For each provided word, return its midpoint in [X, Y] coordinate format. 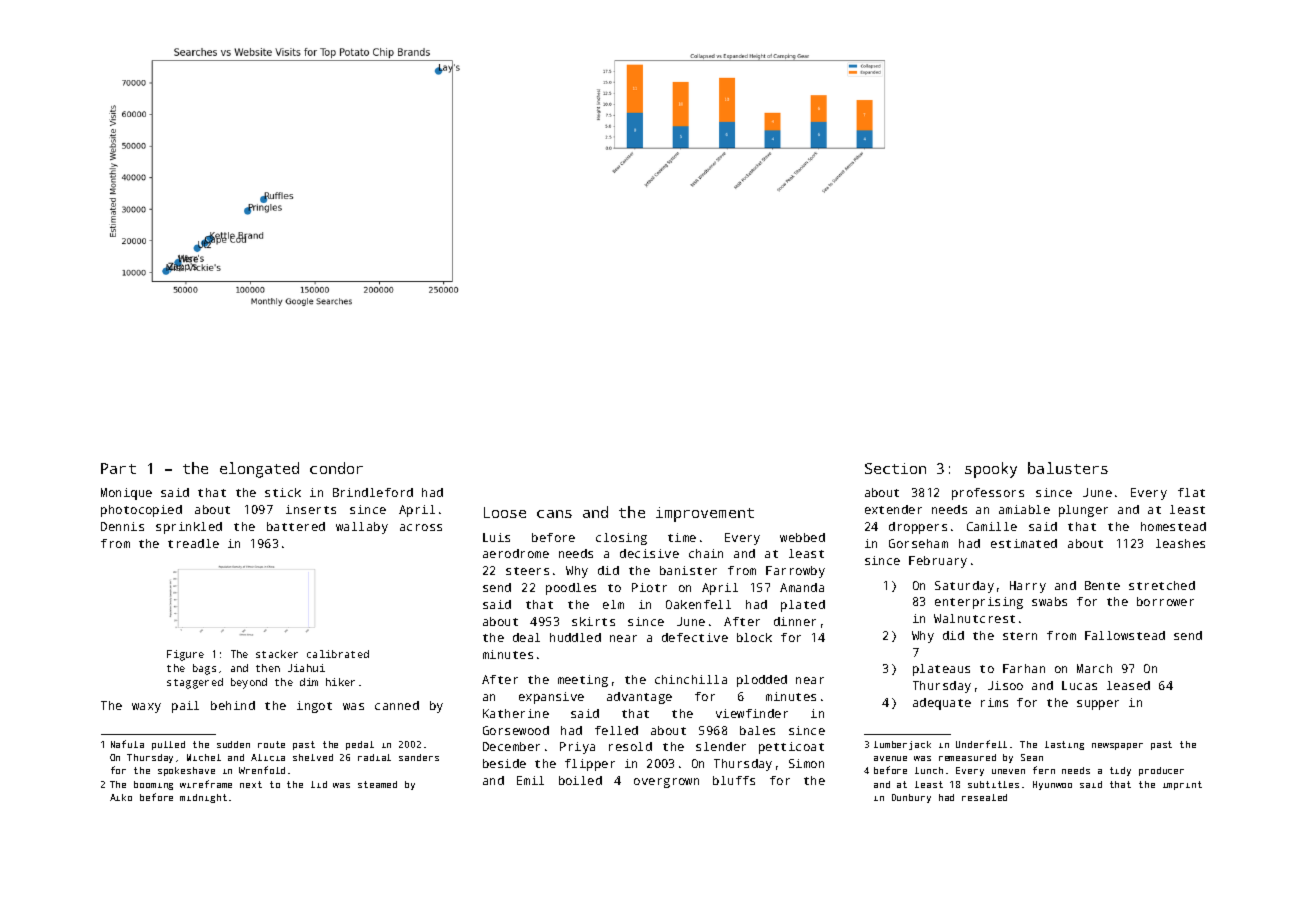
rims [994, 702]
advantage [639, 698]
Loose [505, 512]
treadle [193, 543]
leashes [1180, 543]
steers [527, 571]
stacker [277, 654]
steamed [377, 784]
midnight [203, 798]
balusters [1068, 468]
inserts [311, 509]
